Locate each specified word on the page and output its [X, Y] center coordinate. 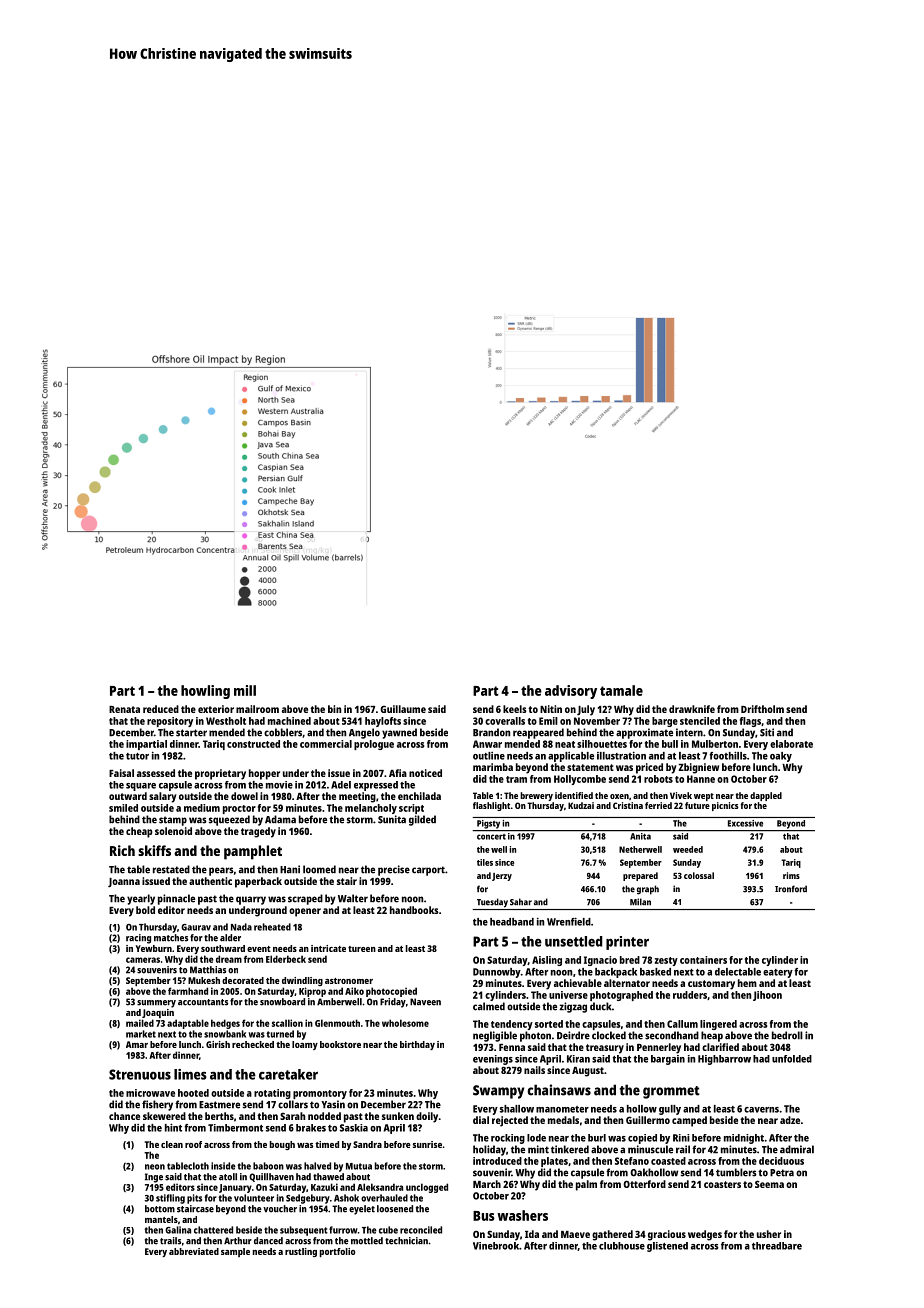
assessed [156, 773]
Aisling [547, 961]
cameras [143, 960]
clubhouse [622, 1246]
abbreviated [194, 1251]
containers [703, 960]
